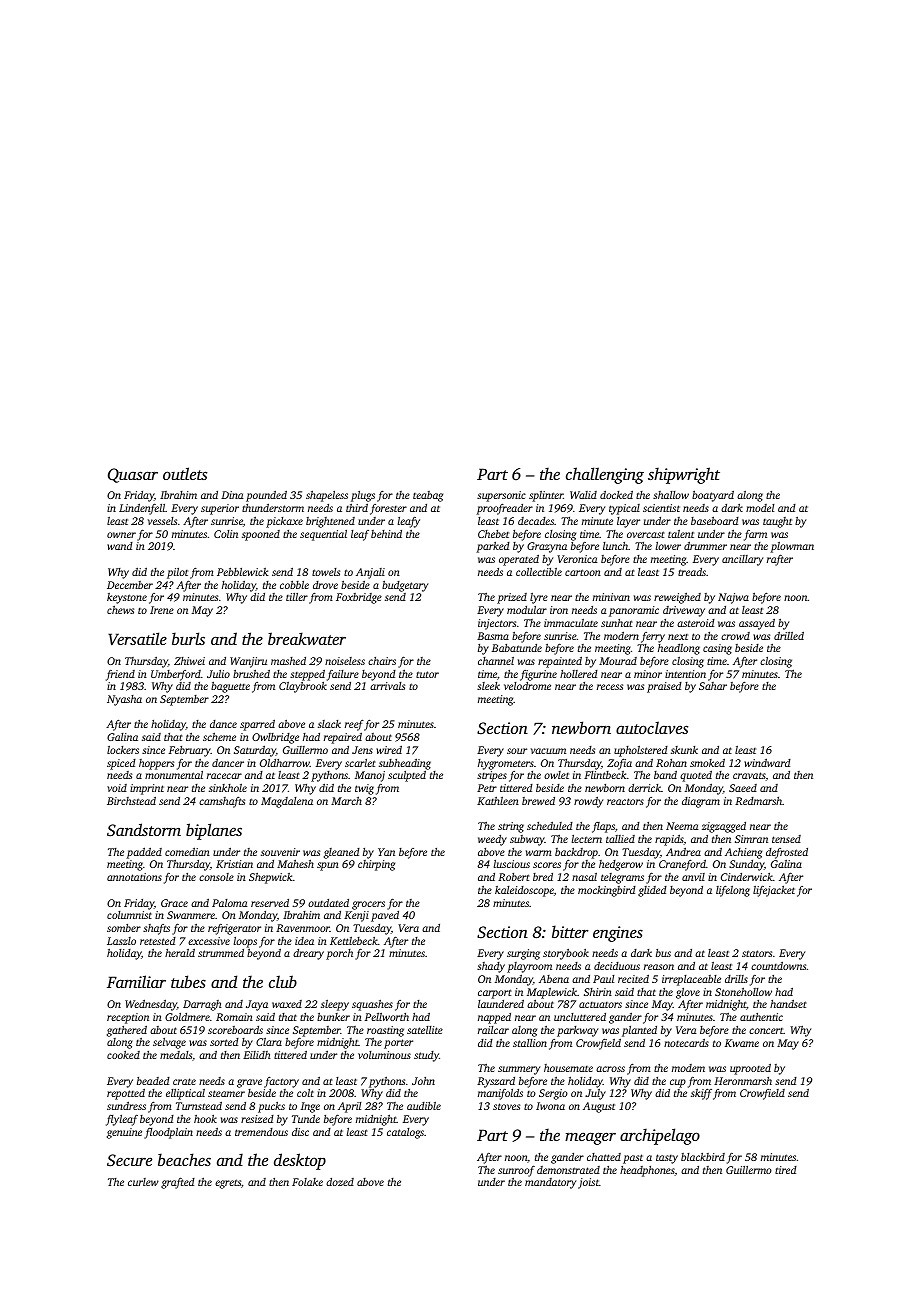  I want to click on wand, so click(120, 546).
